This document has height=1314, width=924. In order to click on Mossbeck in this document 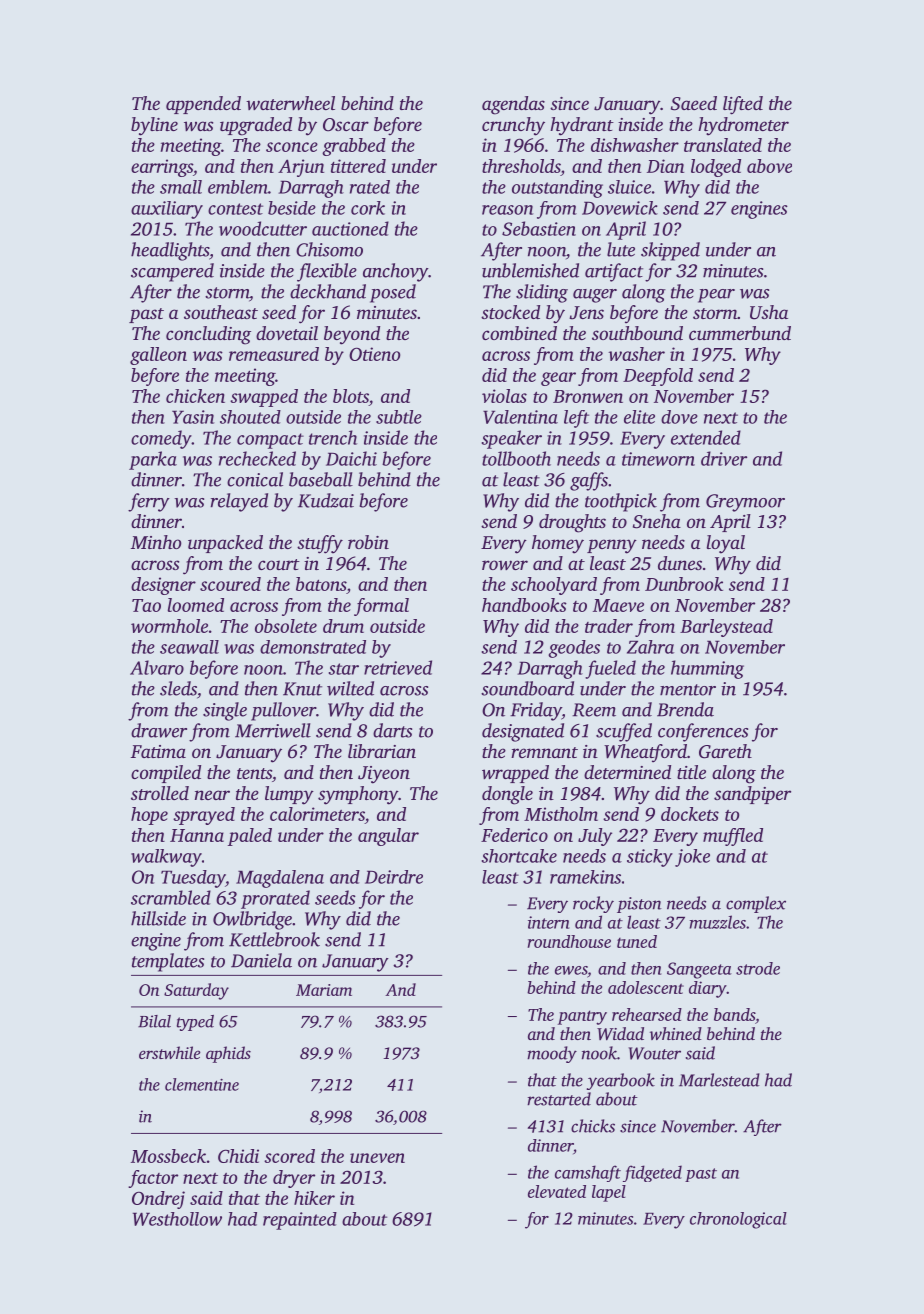, I will do `click(168, 1156)`.
